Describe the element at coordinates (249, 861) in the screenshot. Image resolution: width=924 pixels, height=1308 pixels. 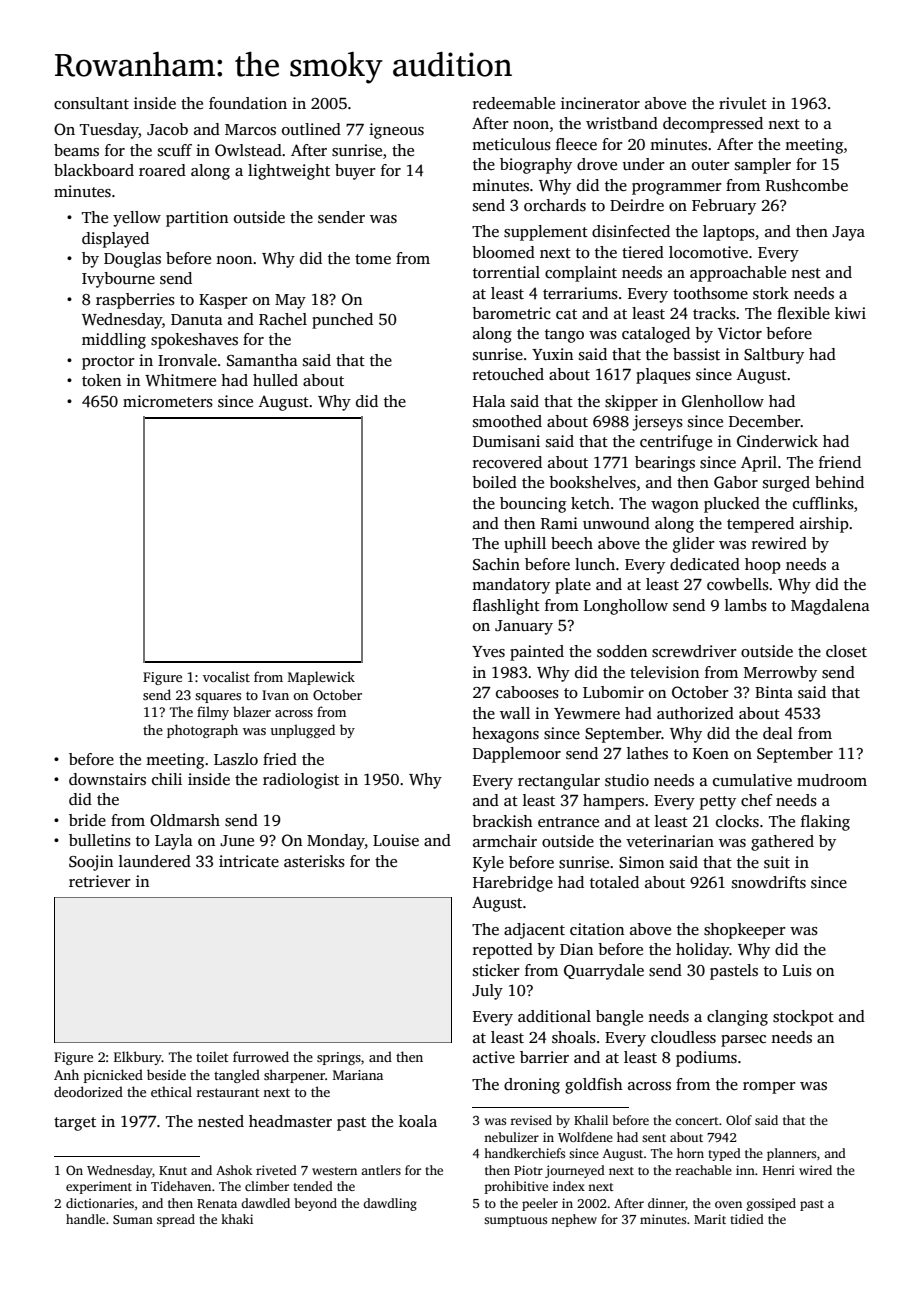
I see `intricate` at that location.
